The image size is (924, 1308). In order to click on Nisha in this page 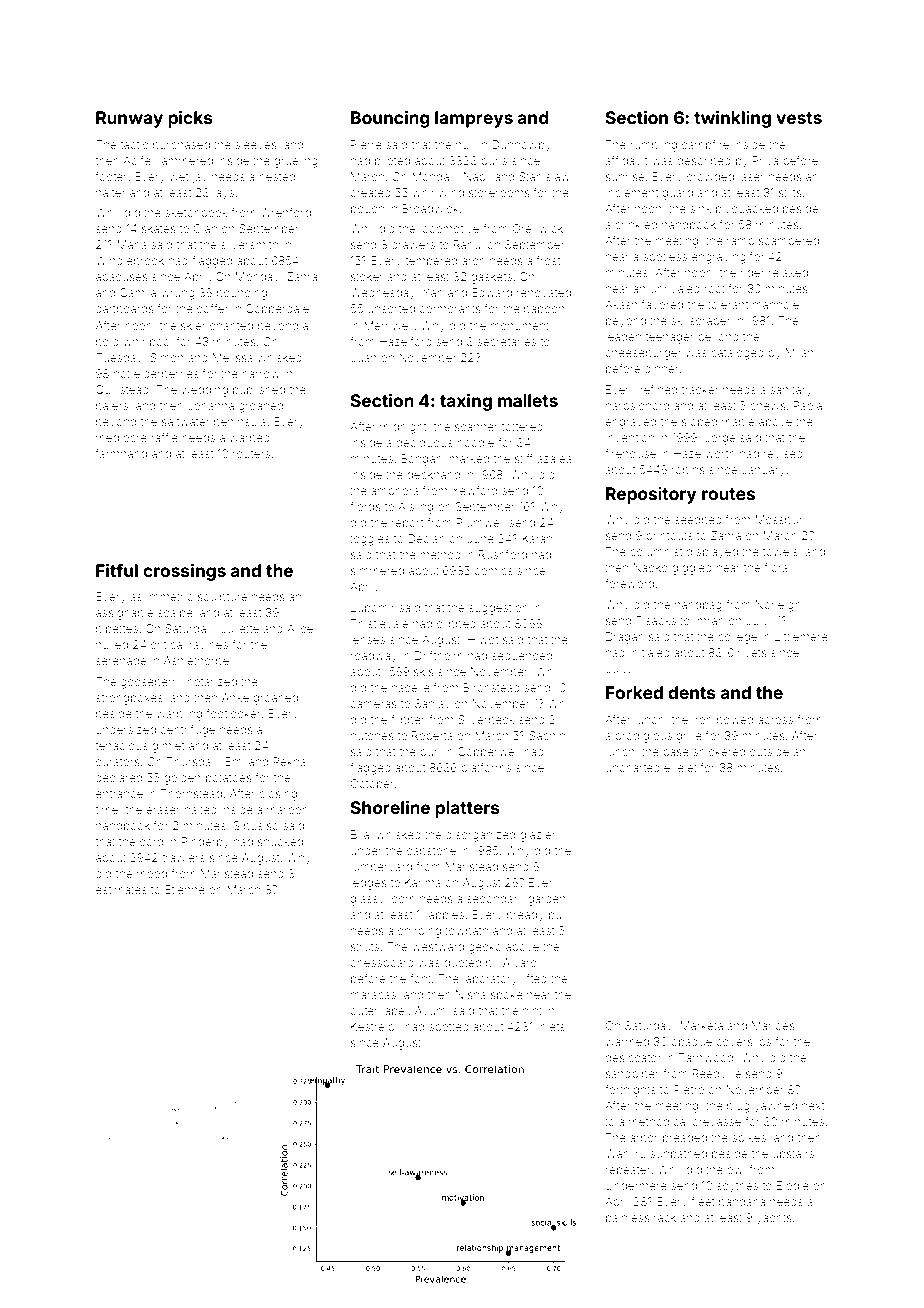, I will do `click(471, 994)`.
